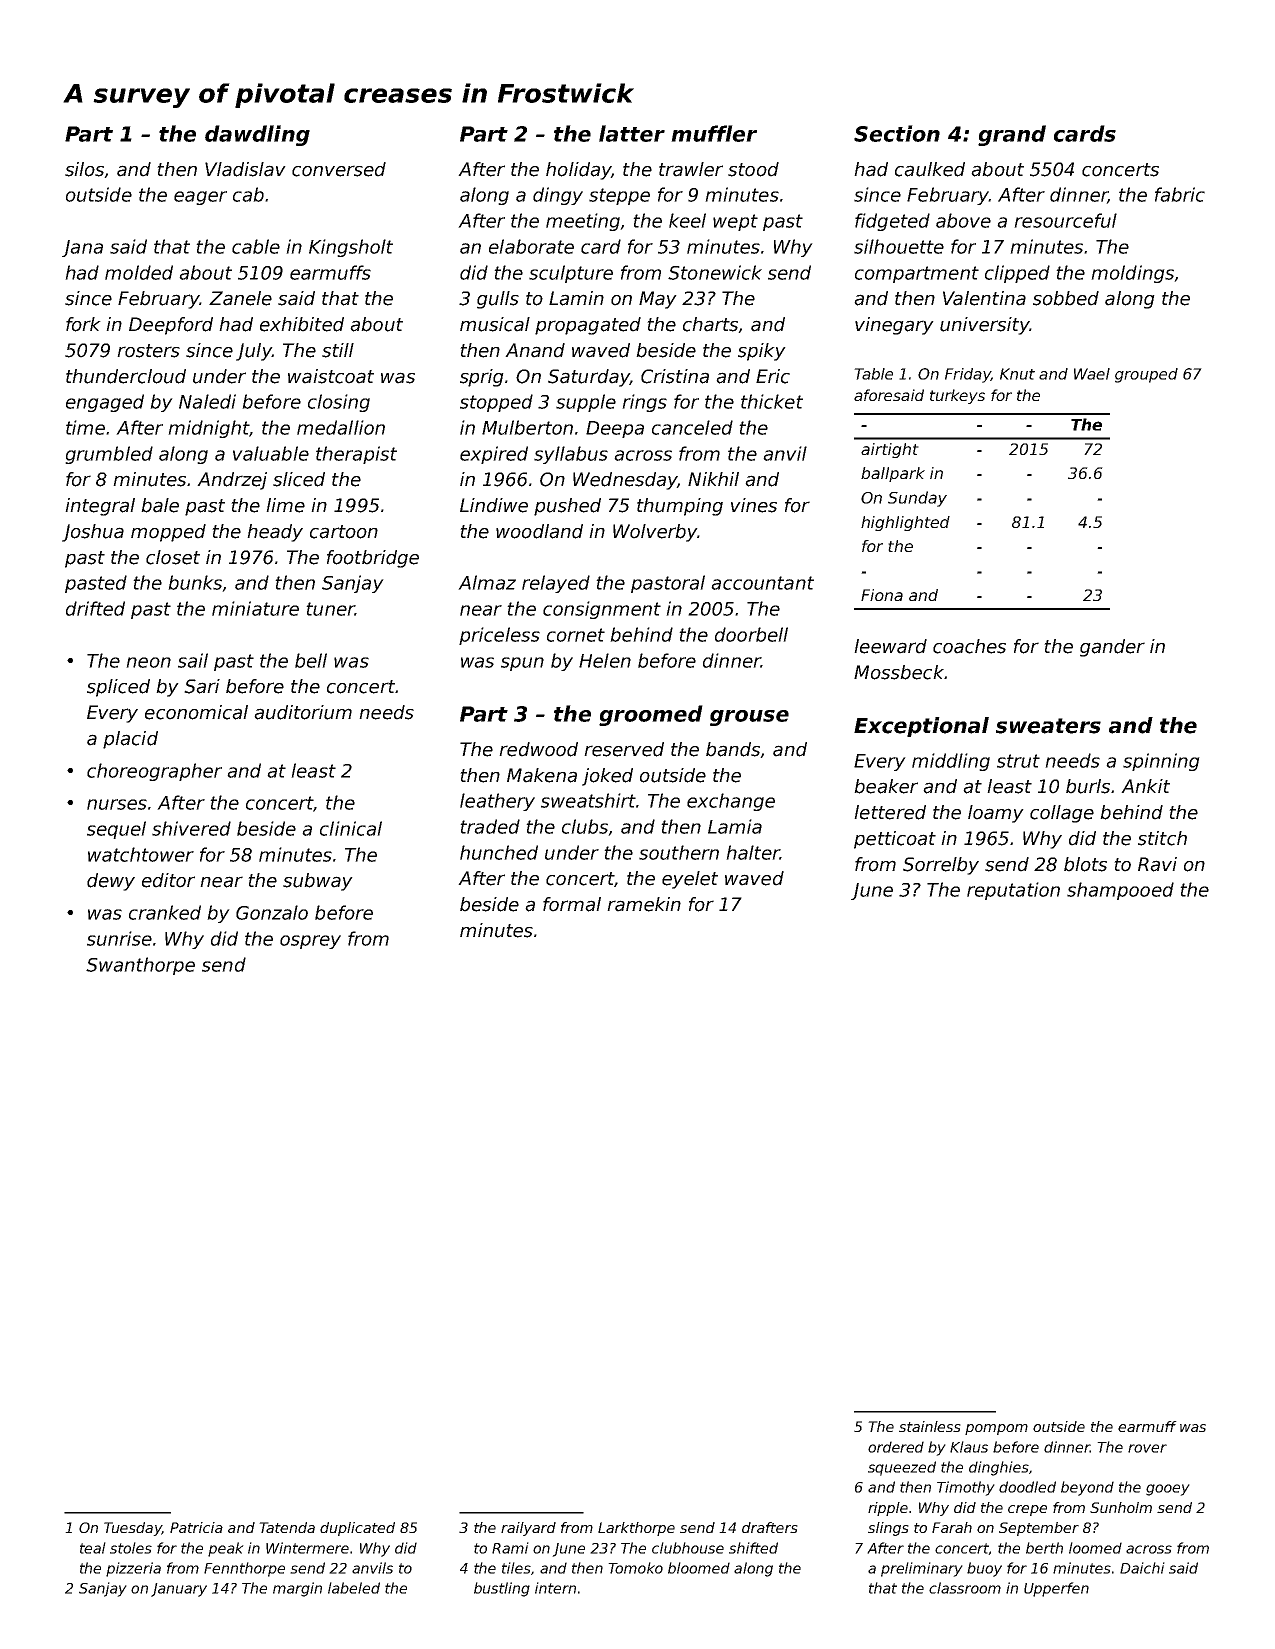  What do you see at coordinates (635, 1568) in the screenshot?
I see `Tomoko` at bounding box center [635, 1568].
